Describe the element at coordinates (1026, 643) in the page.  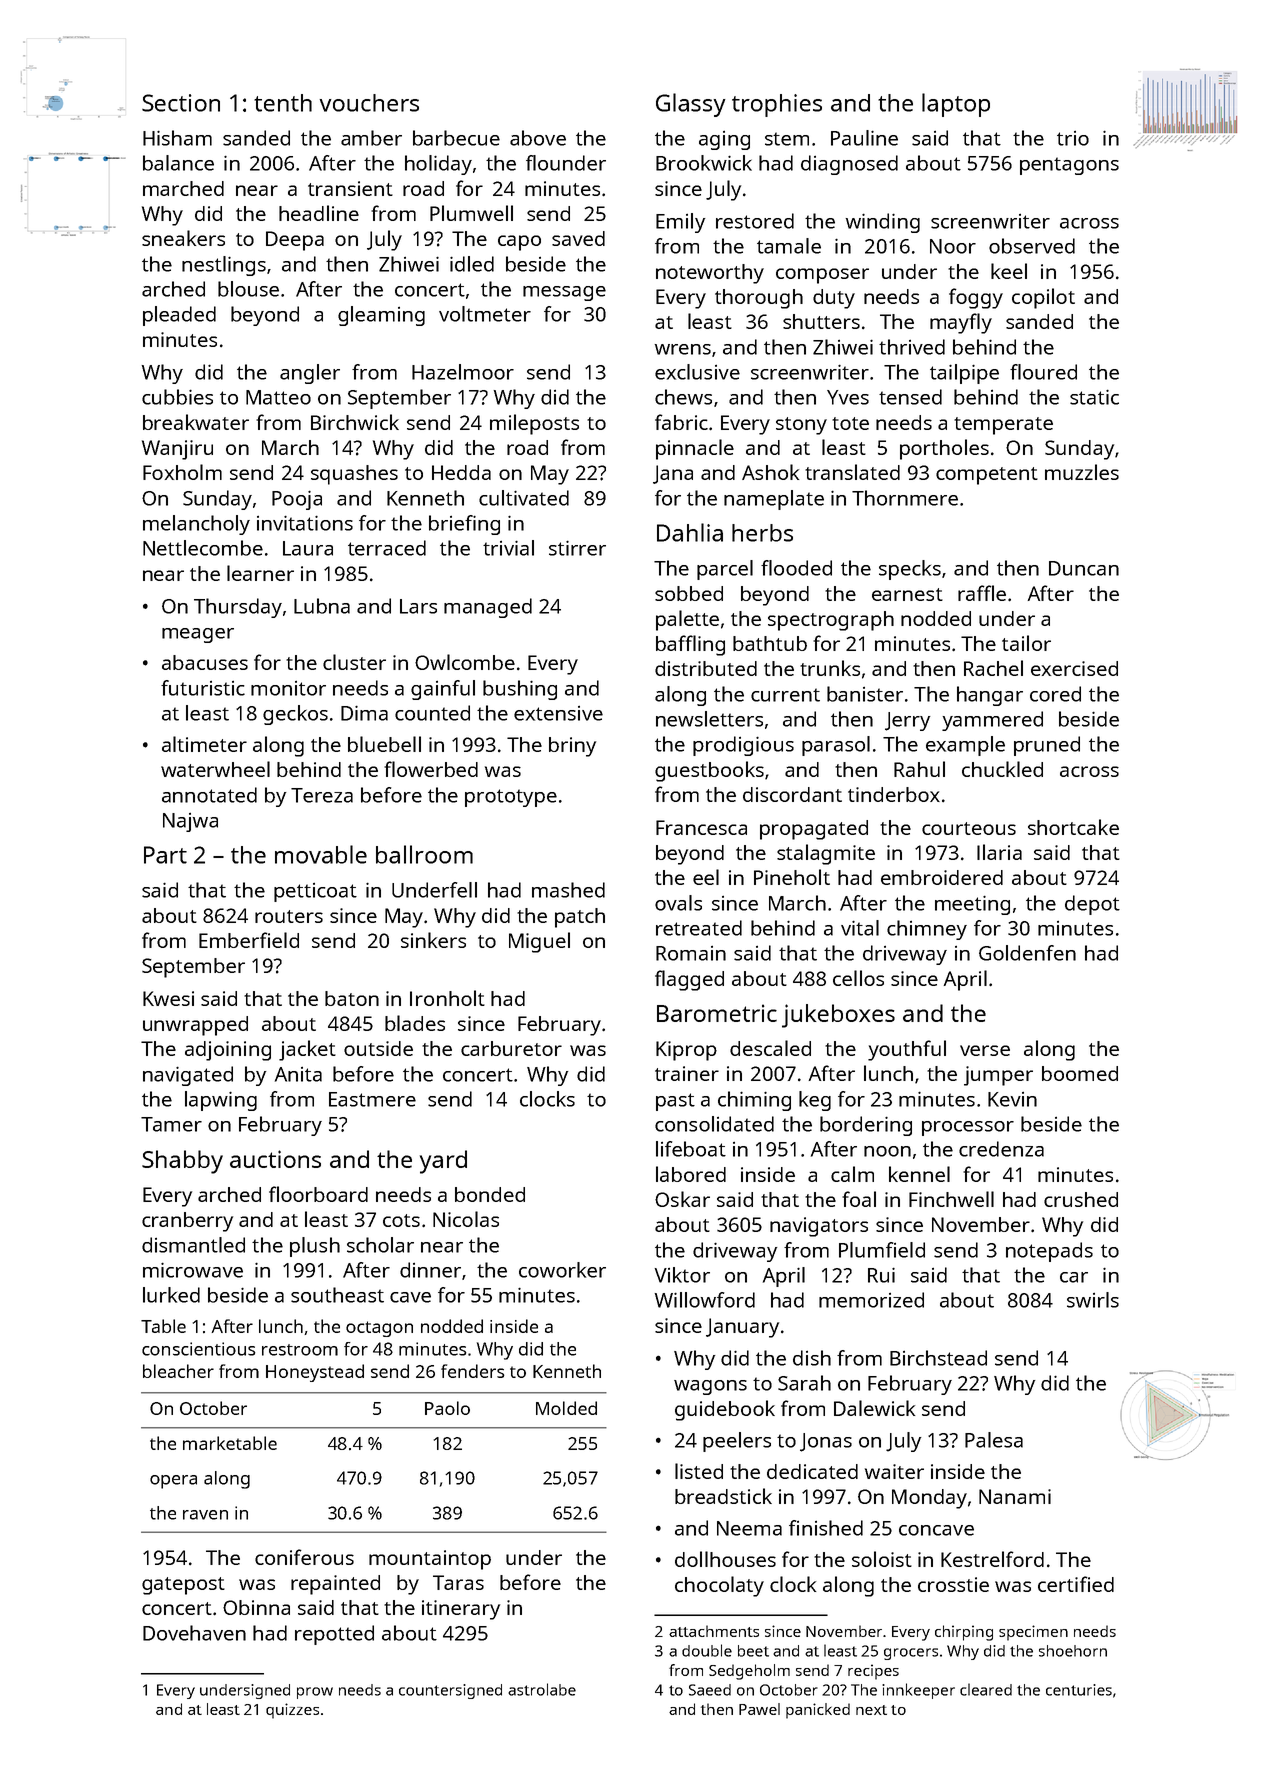
I see `tailor` at that location.
